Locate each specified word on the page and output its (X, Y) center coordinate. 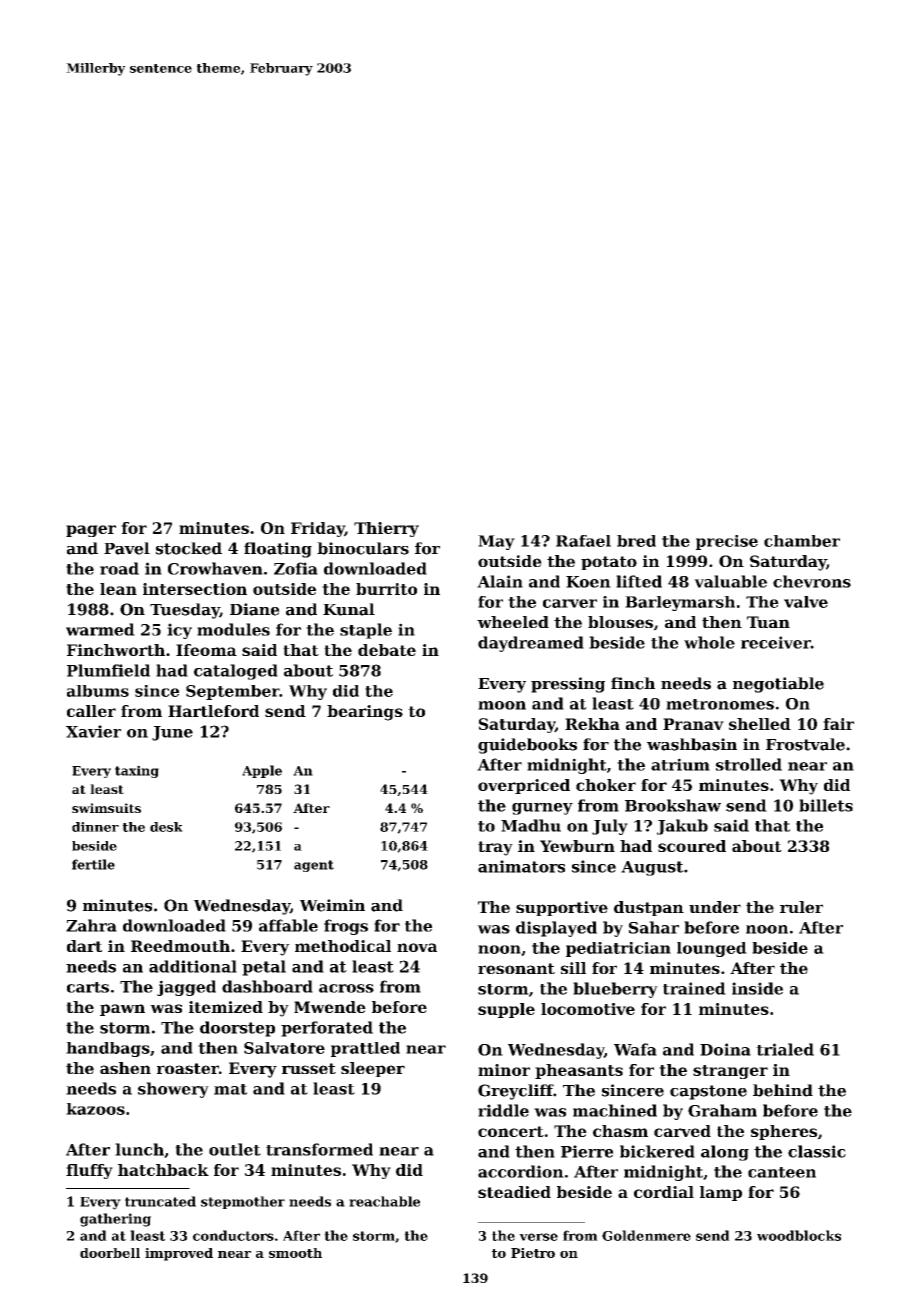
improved (179, 1254)
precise (727, 542)
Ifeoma (206, 650)
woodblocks (799, 1235)
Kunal (349, 609)
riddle (503, 1110)
